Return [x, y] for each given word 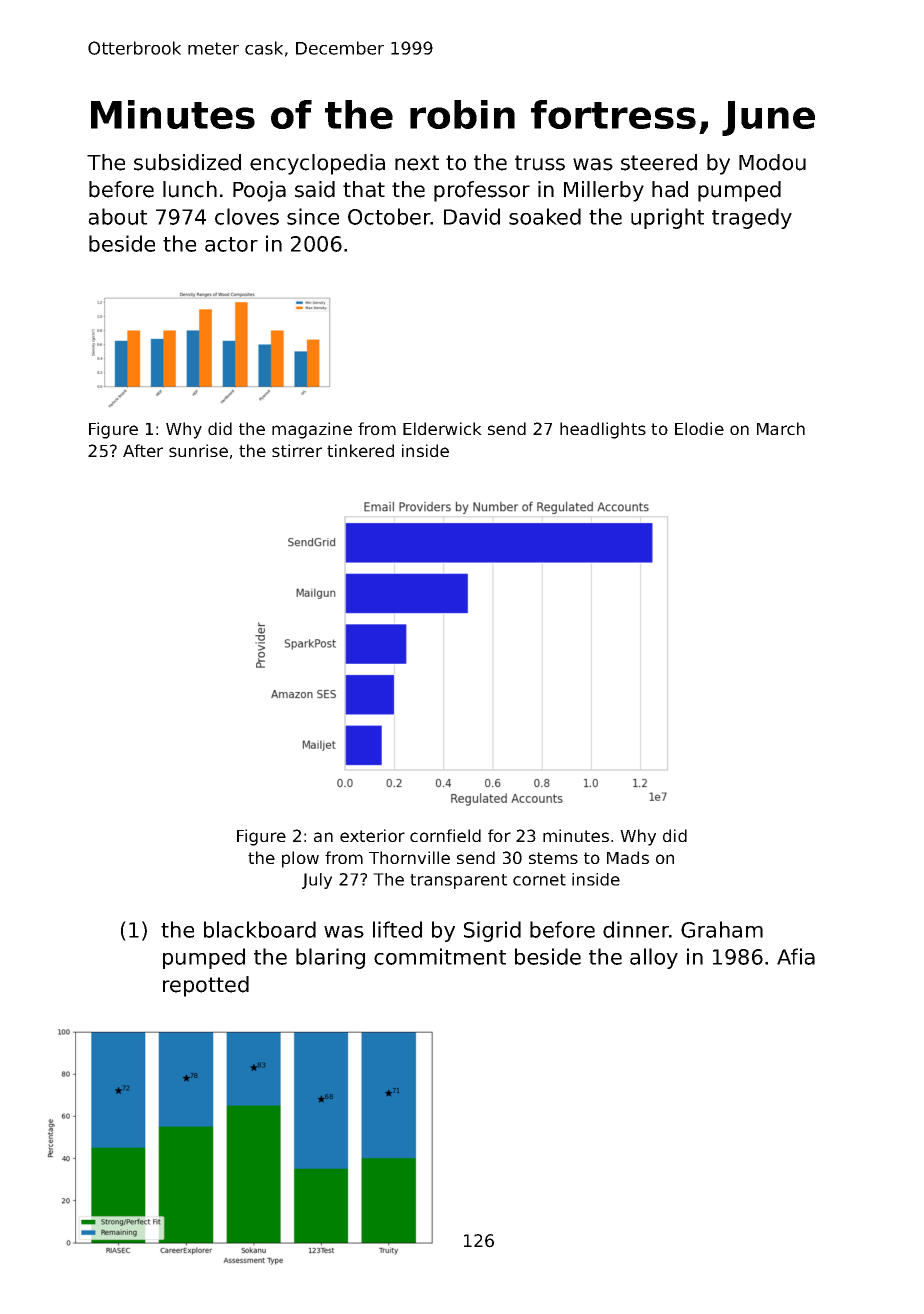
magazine [312, 430]
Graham [722, 929]
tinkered [360, 450]
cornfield [445, 835]
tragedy [752, 218]
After [143, 450]
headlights [603, 430]
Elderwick [442, 428]
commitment [440, 956]
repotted [206, 986]
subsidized [187, 162]
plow [300, 859]
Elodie [699, 428]
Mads [628, 857]
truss [540, 163]
